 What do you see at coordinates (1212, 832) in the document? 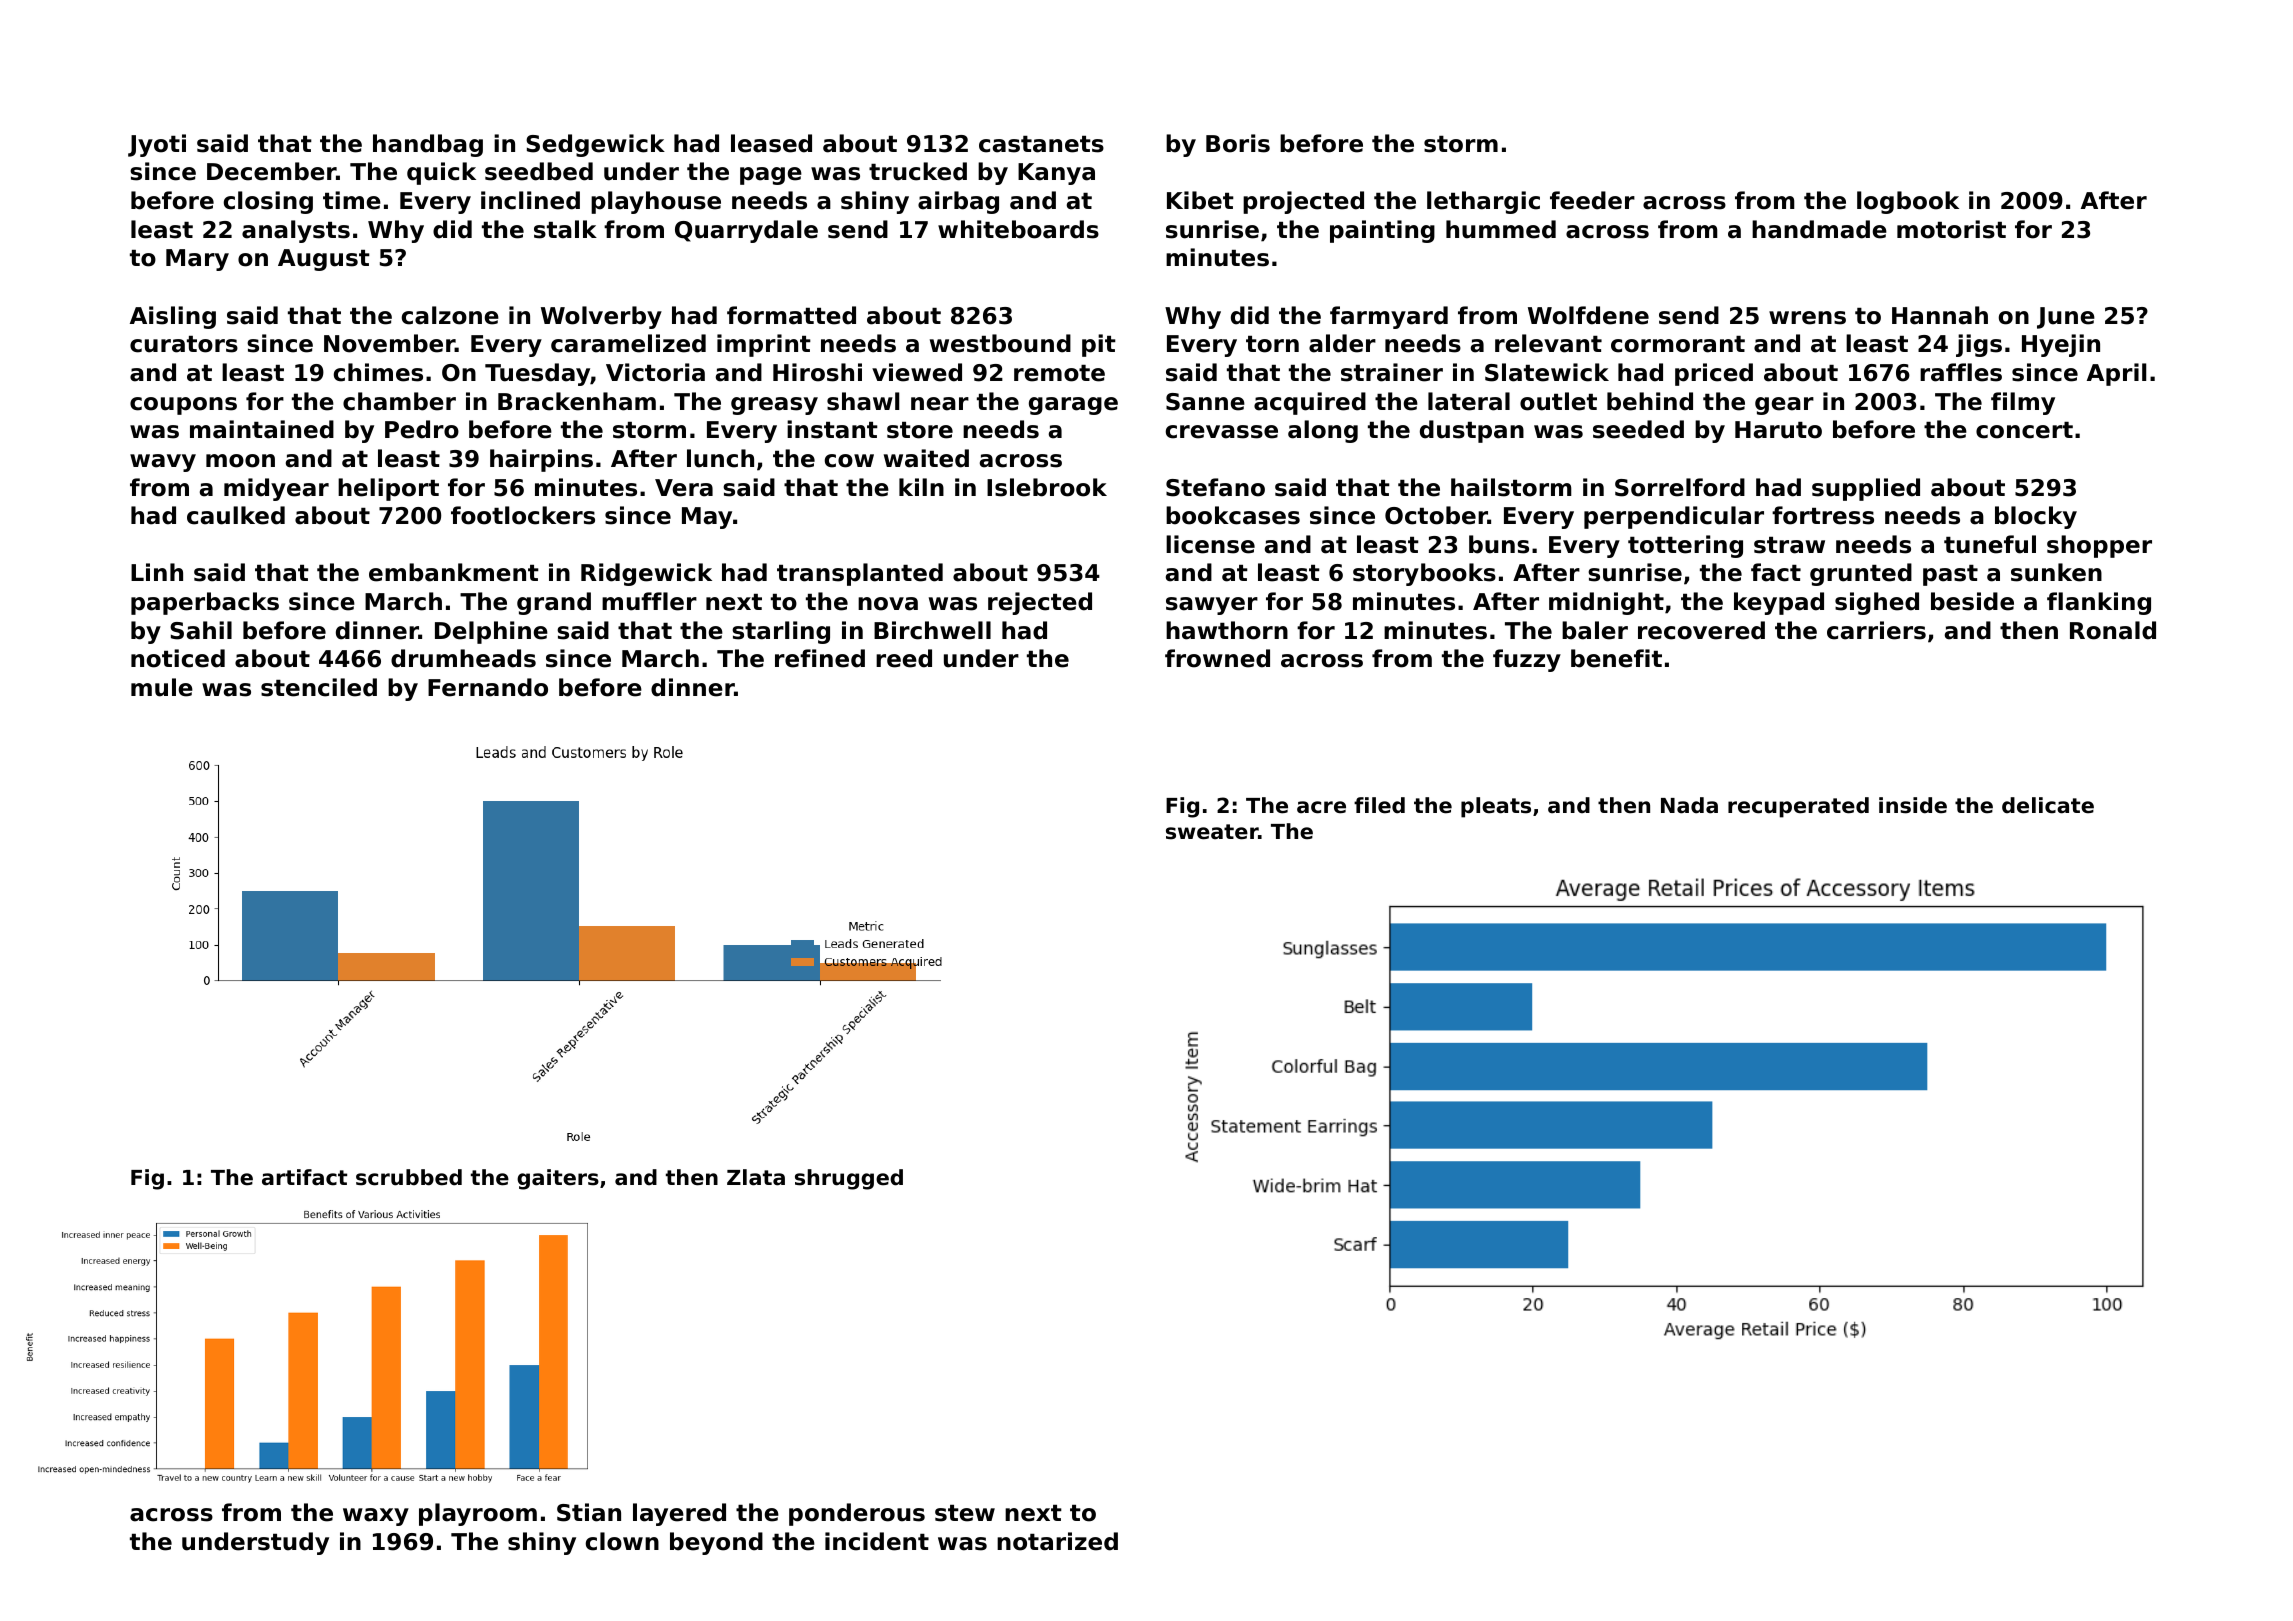
I see `sweater` at bounding box center [1212, 832].
